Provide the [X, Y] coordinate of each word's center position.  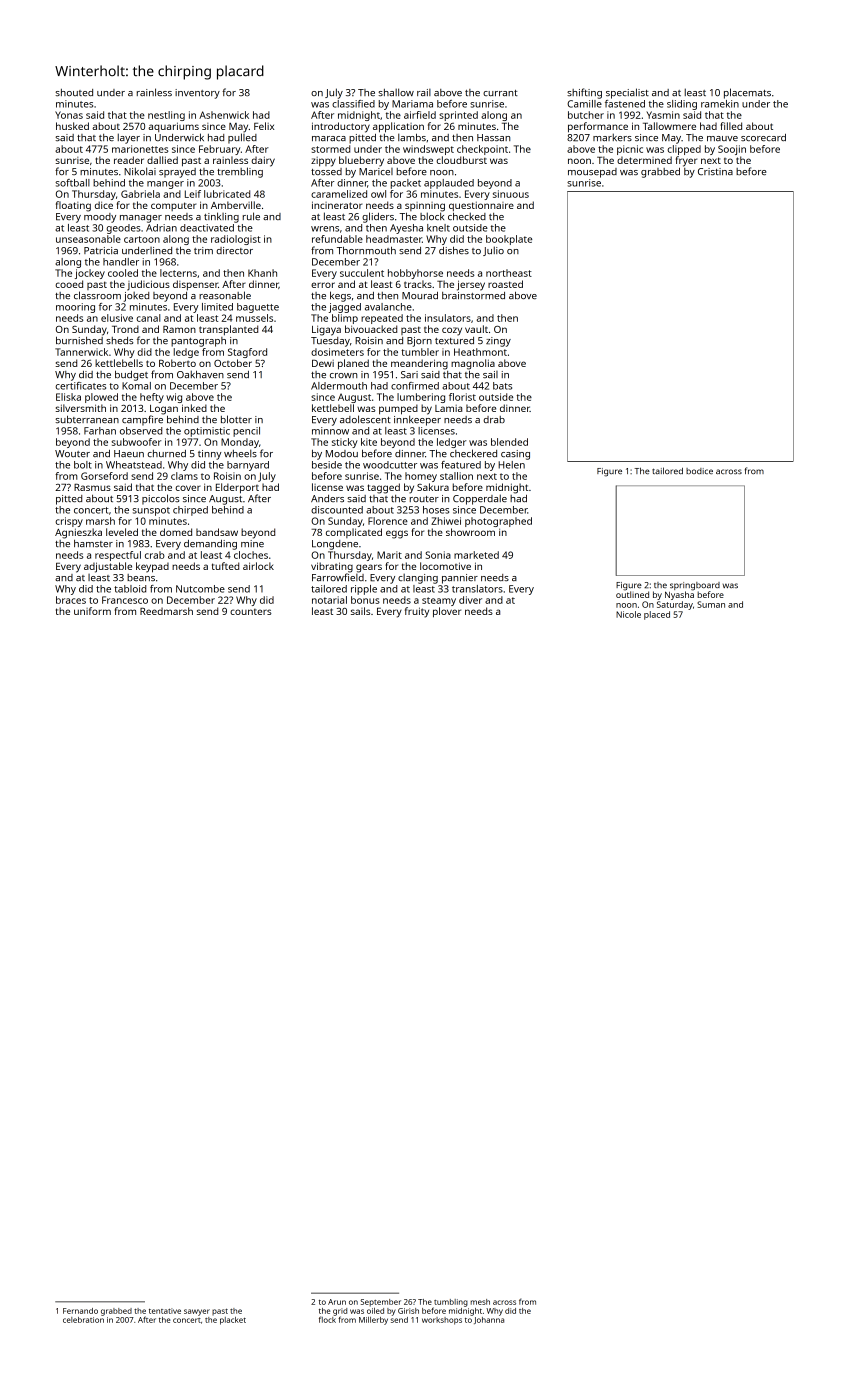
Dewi [323, 363]
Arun [337, 1302]
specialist [627, 93]
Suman [711, 604]
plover [447, 612]
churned [166, 453]
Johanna [489, 1320]
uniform [92, 611]
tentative [165, 1311]
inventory [197, 94]
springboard [695, 586]
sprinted [458, 116]
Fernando [80, 1311]
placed [657, 615]
